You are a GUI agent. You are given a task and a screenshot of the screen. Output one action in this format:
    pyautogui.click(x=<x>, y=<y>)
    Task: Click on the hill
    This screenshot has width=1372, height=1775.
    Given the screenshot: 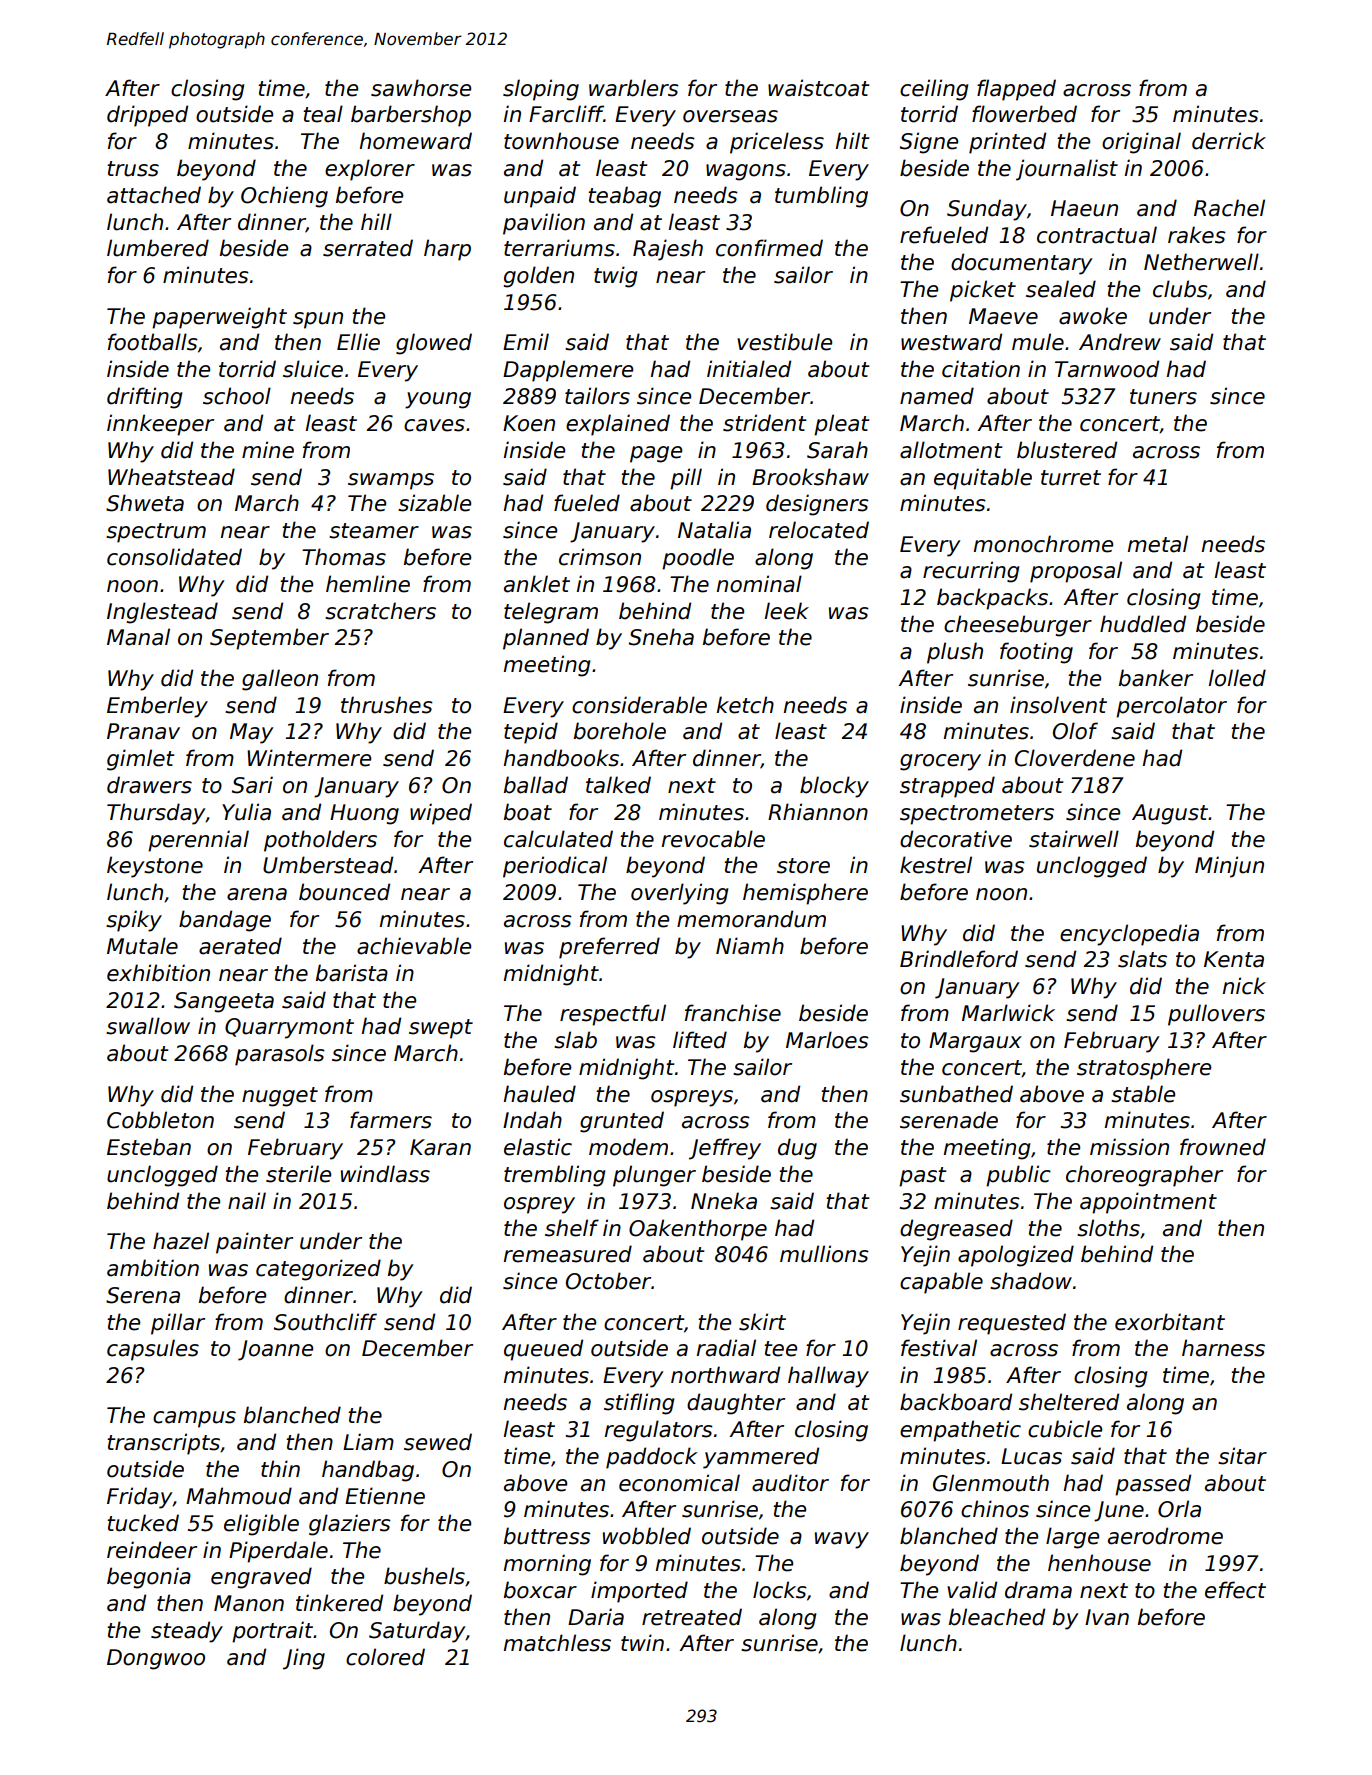 What is the action you would take?
    pyautogui.click(x=376, y=221)
